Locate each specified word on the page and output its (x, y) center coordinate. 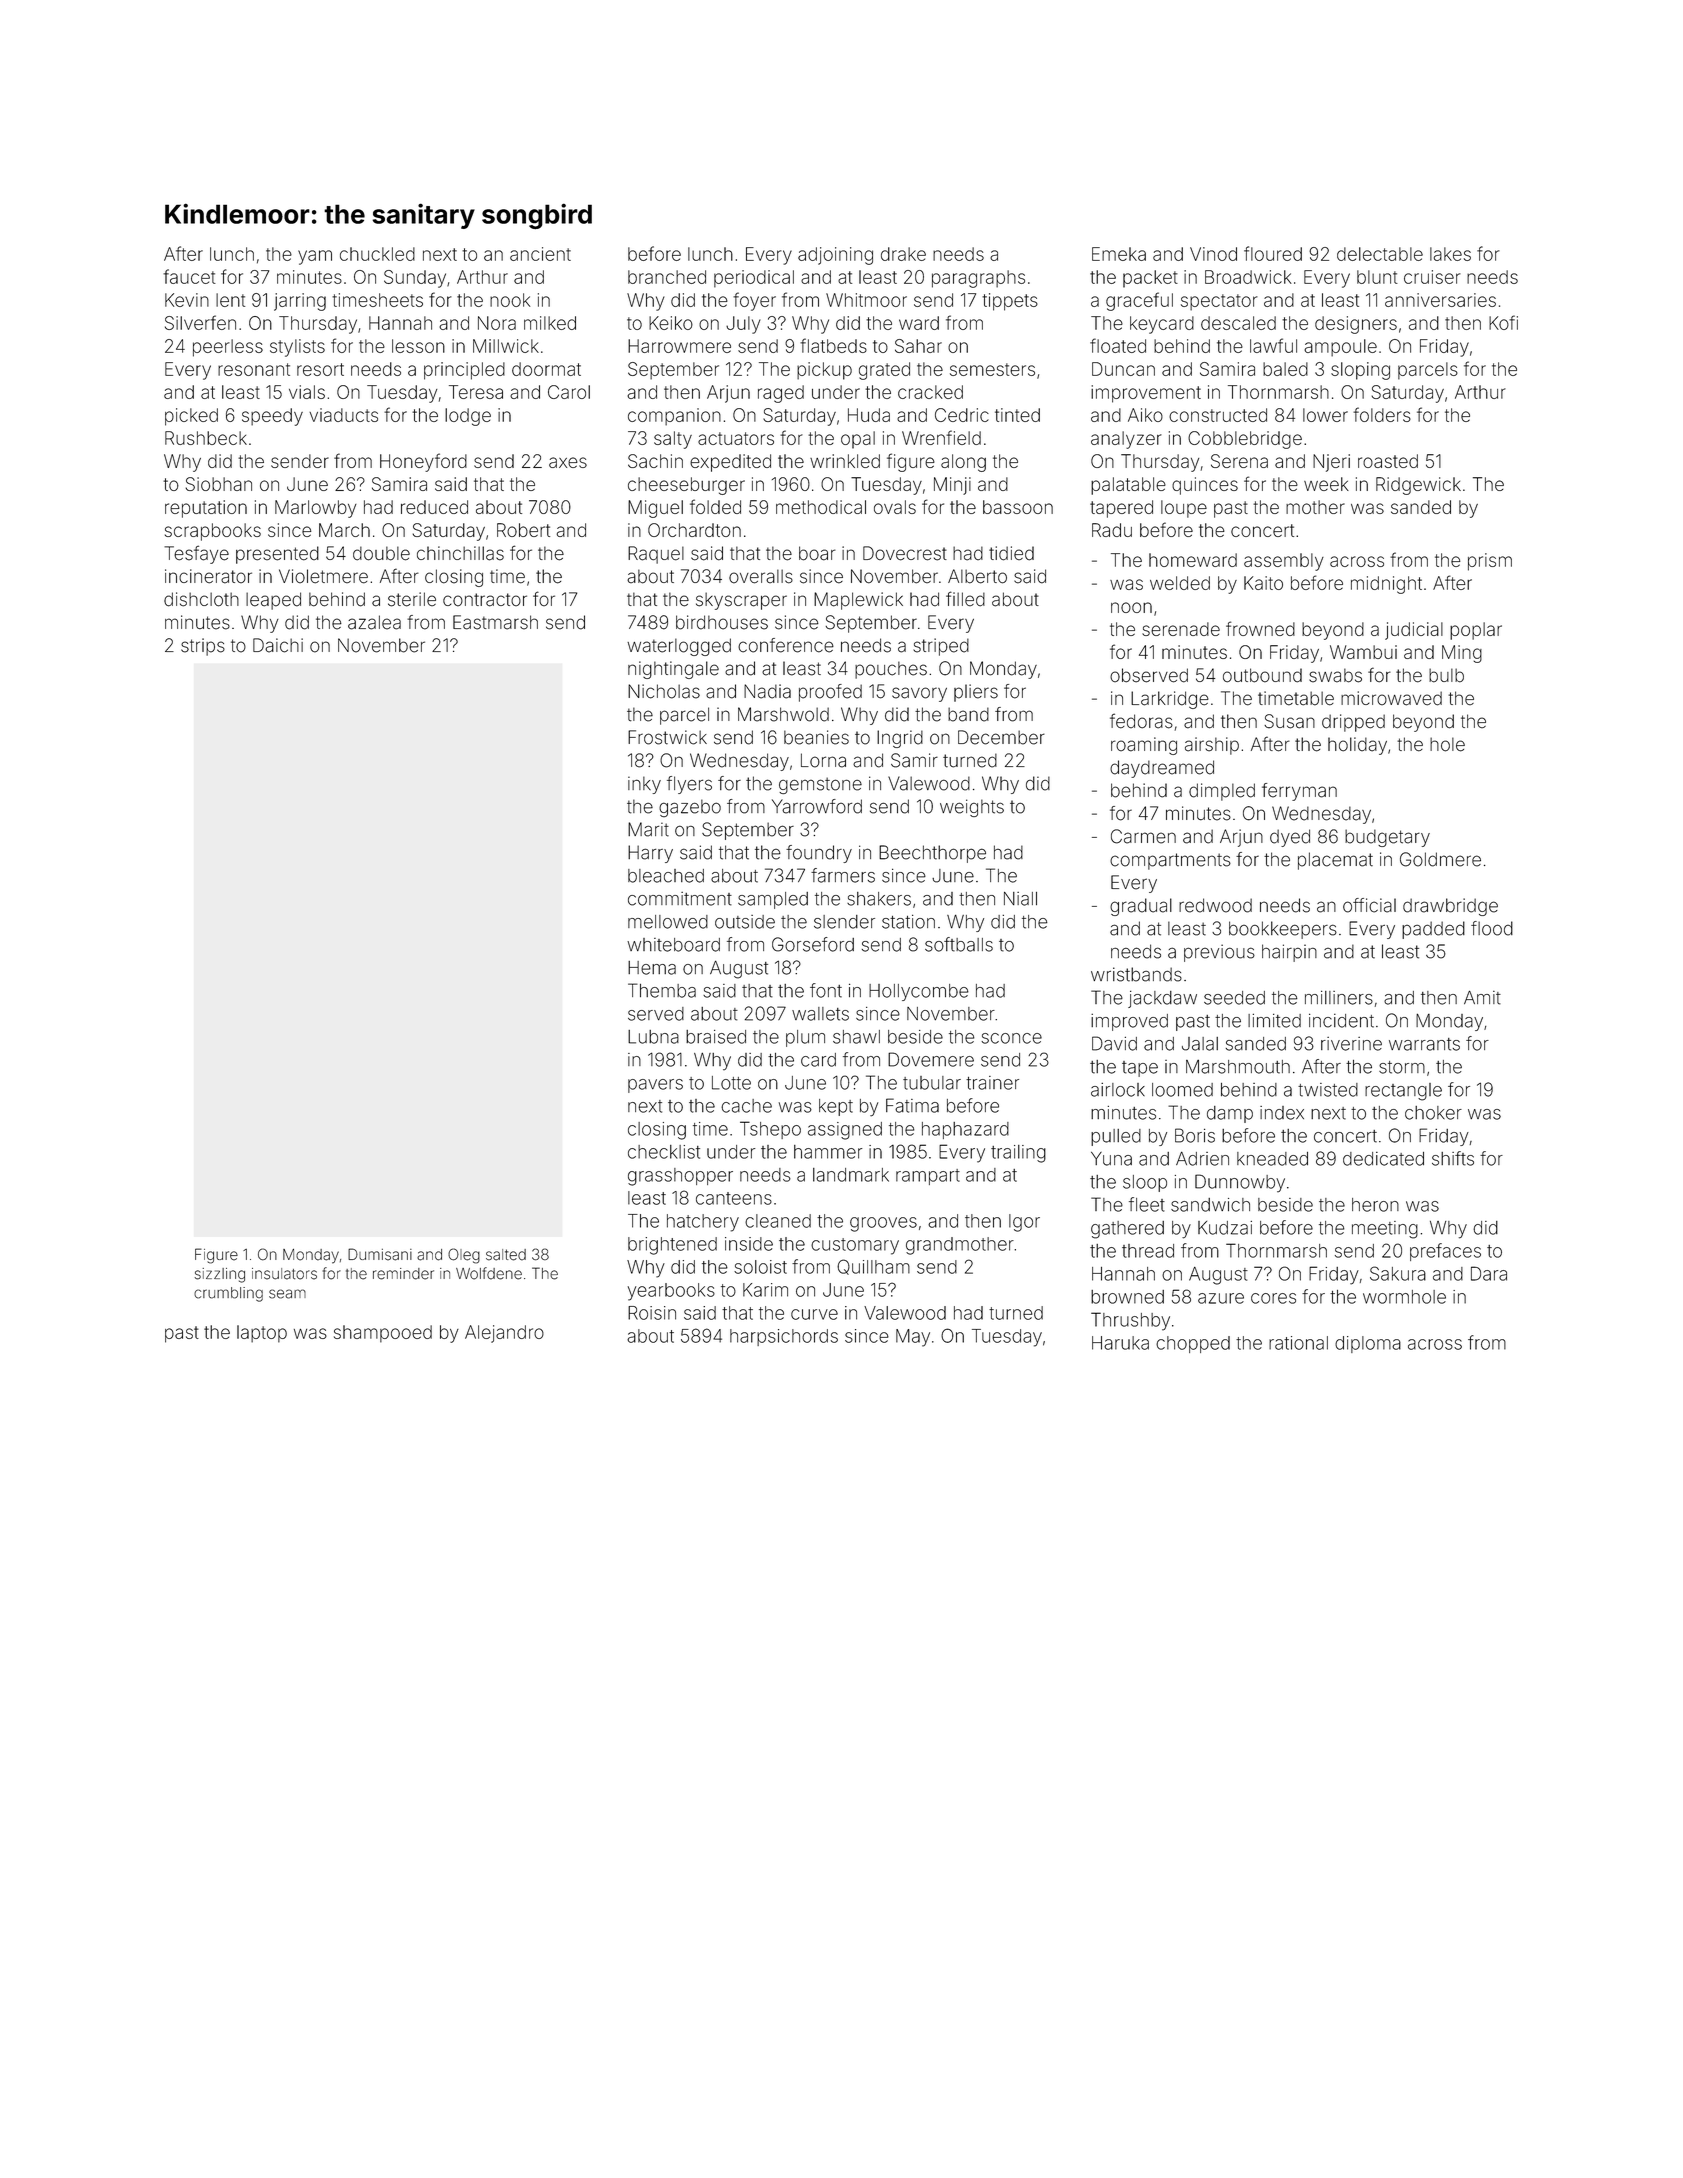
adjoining (835, 256)
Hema (652, 968)
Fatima (912, 1105)
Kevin (187, 300)
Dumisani (380, 1254)
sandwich (1210, 1205)
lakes (1450, 254)
